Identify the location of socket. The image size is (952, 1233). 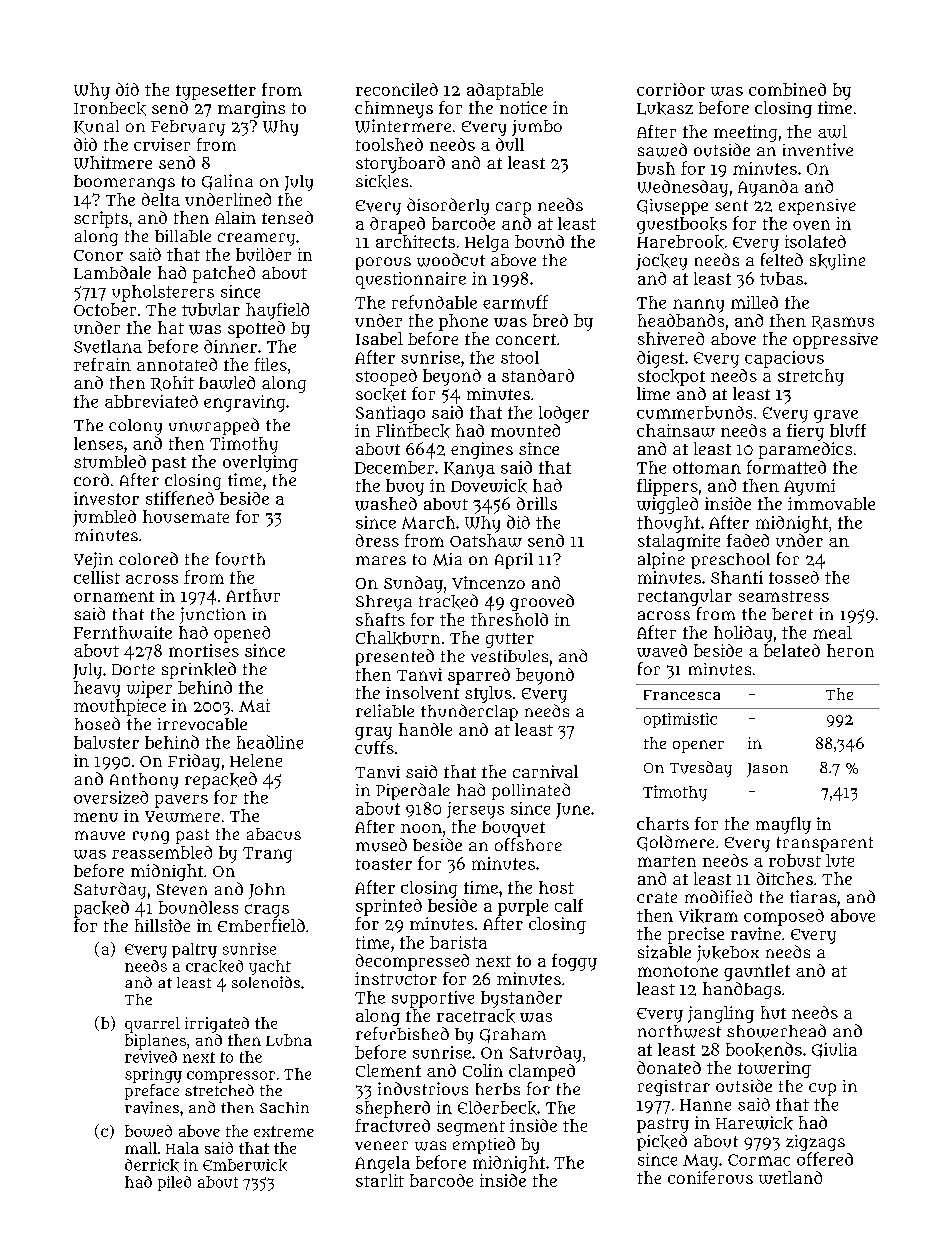
(381, 395).
